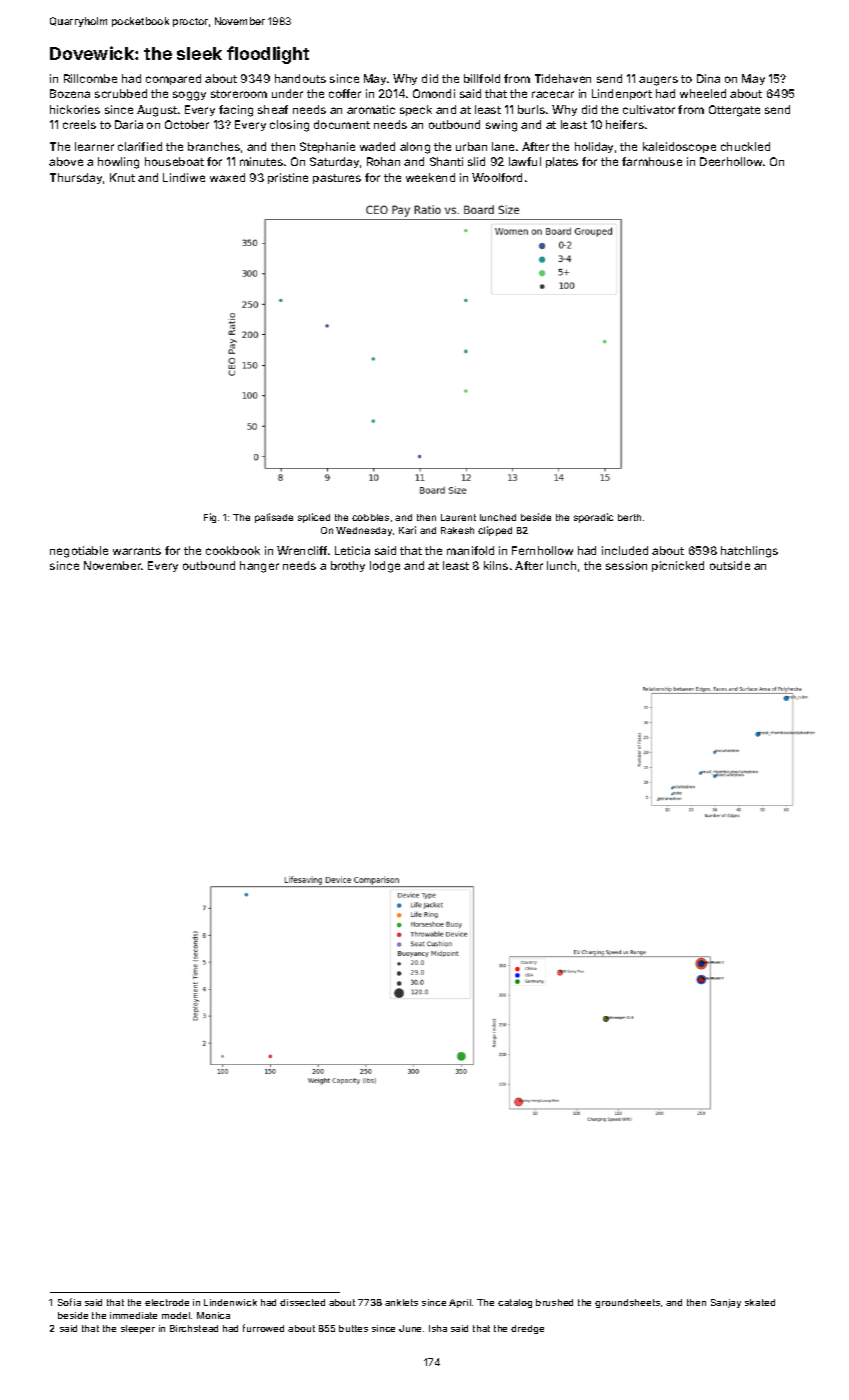 The height and width of the page is (1400, 849). I want to click on sleeper, so click(138, 1329).
